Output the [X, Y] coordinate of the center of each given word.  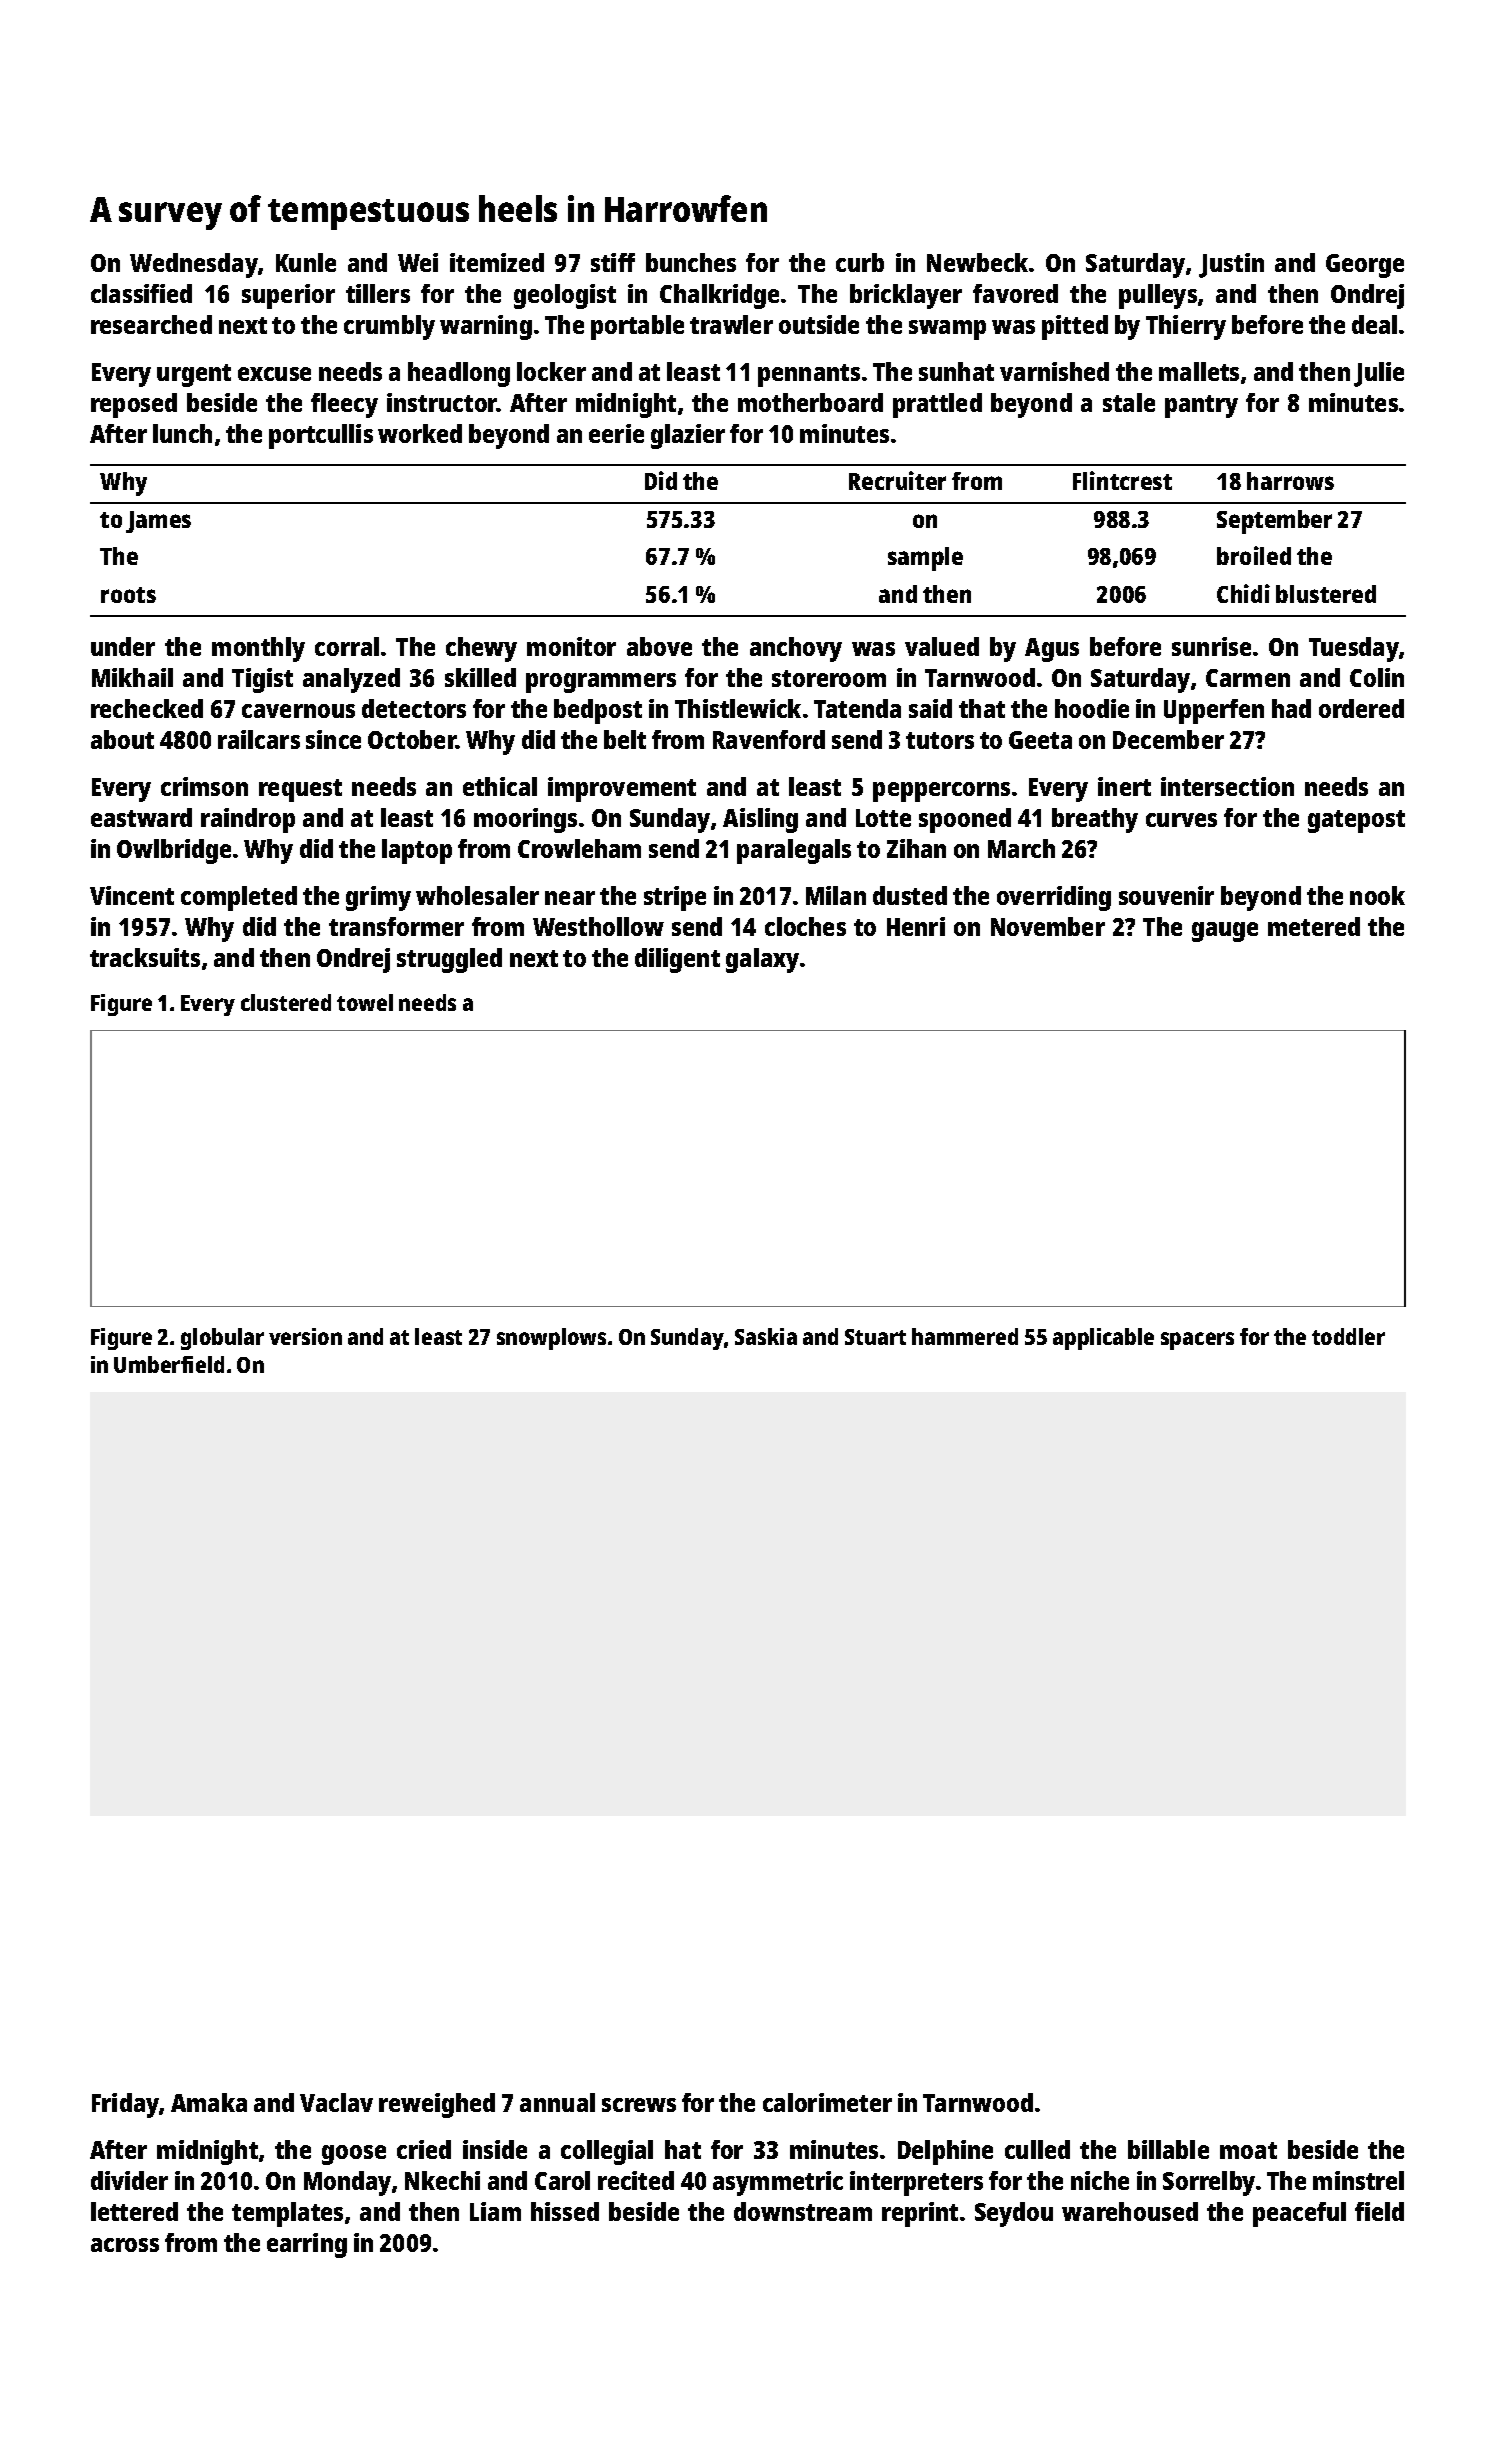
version [305, 1336]
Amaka [209, 2102]
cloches [805, 926]
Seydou [1014, 2214]
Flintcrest [1122, 480]
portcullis [321, 436]
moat [1248, 2150]
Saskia [766, 1336]
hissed [565, 2211]
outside [819, 324]
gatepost [1356, 821]
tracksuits [145, 957]
